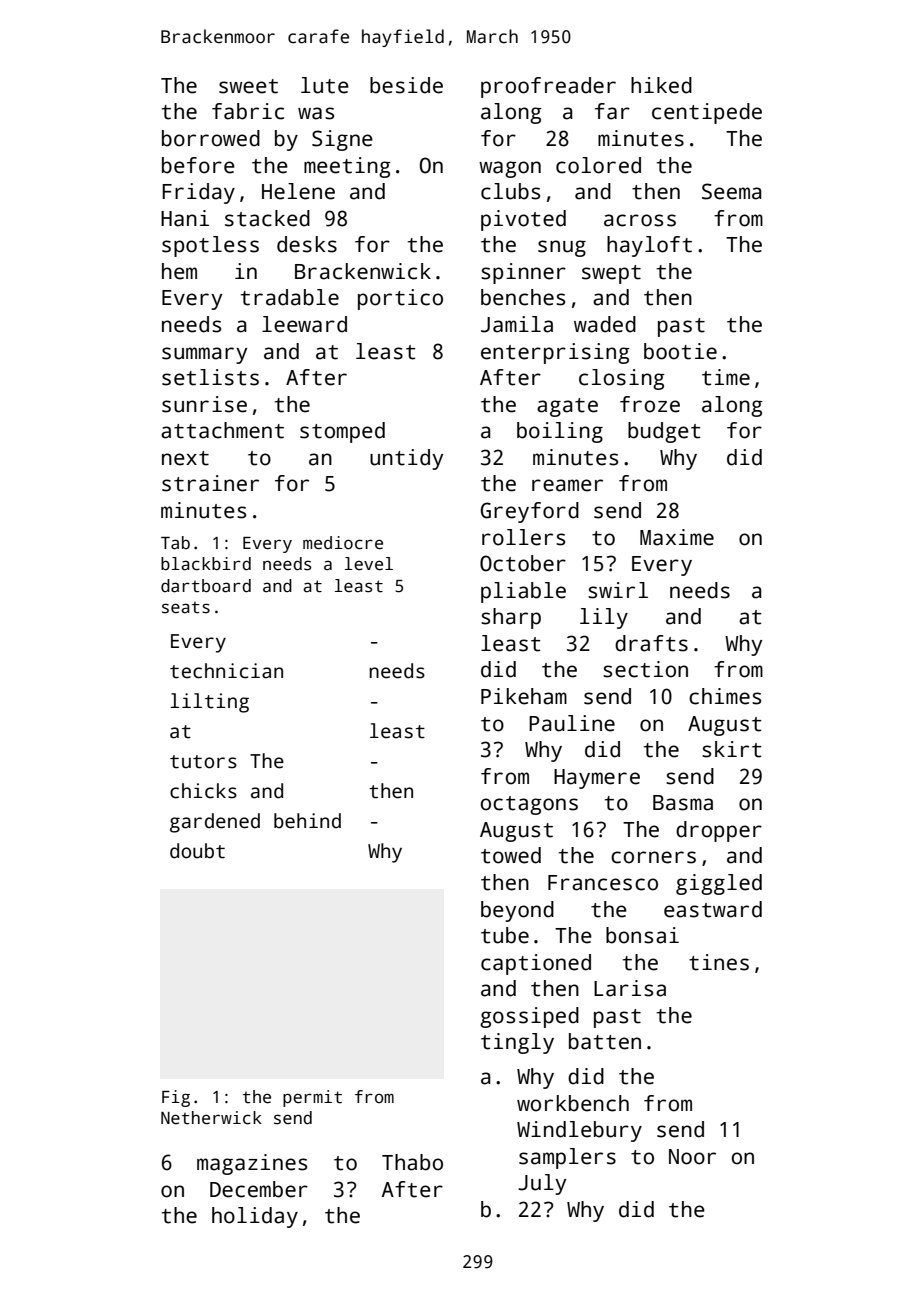  What do you see at coordinates (312, 1098) in the document?
I see `permit` at bounding box center [312, 1098].
